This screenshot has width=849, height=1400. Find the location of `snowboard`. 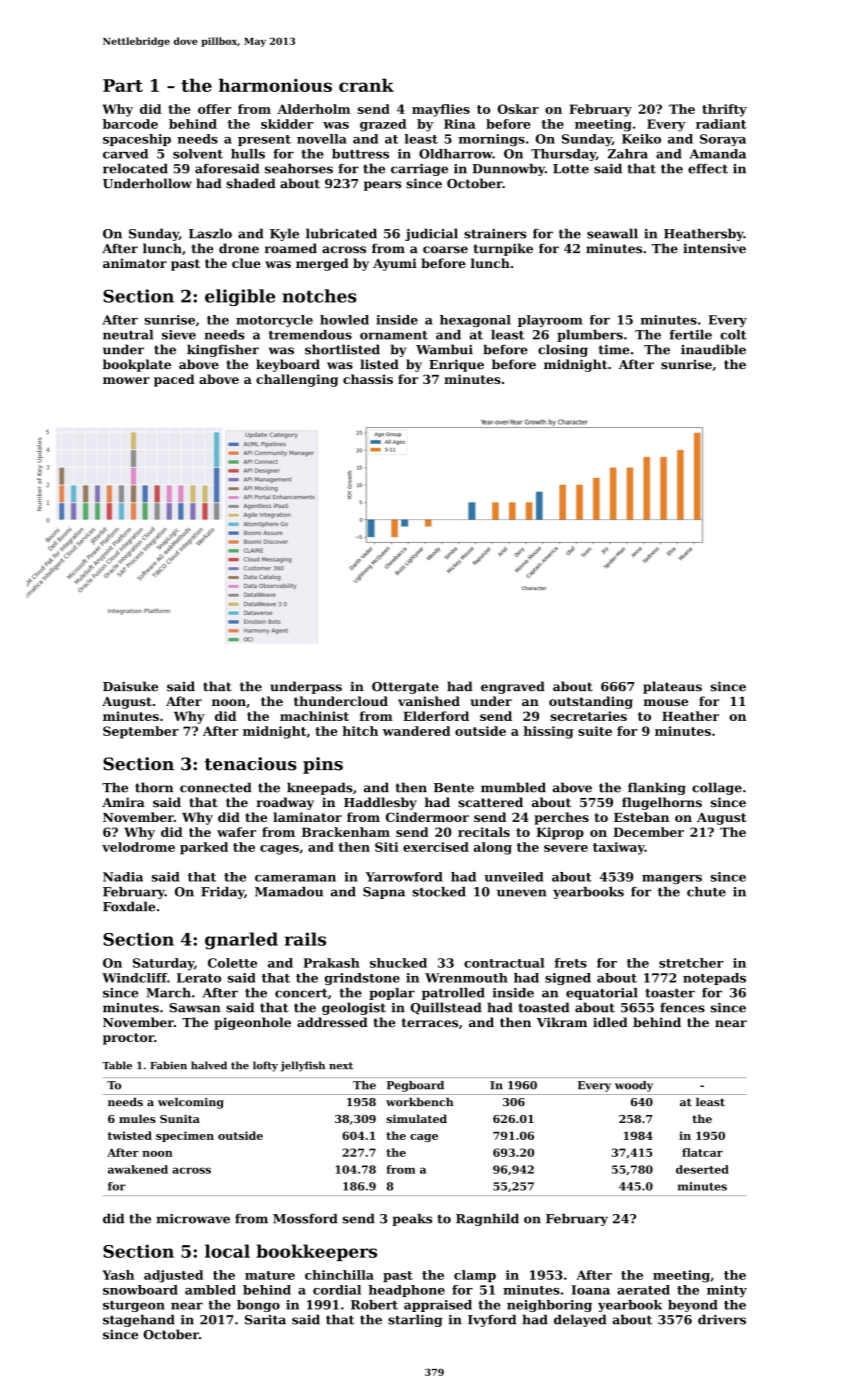

snowboard is located at coordinates (140, 1290).
